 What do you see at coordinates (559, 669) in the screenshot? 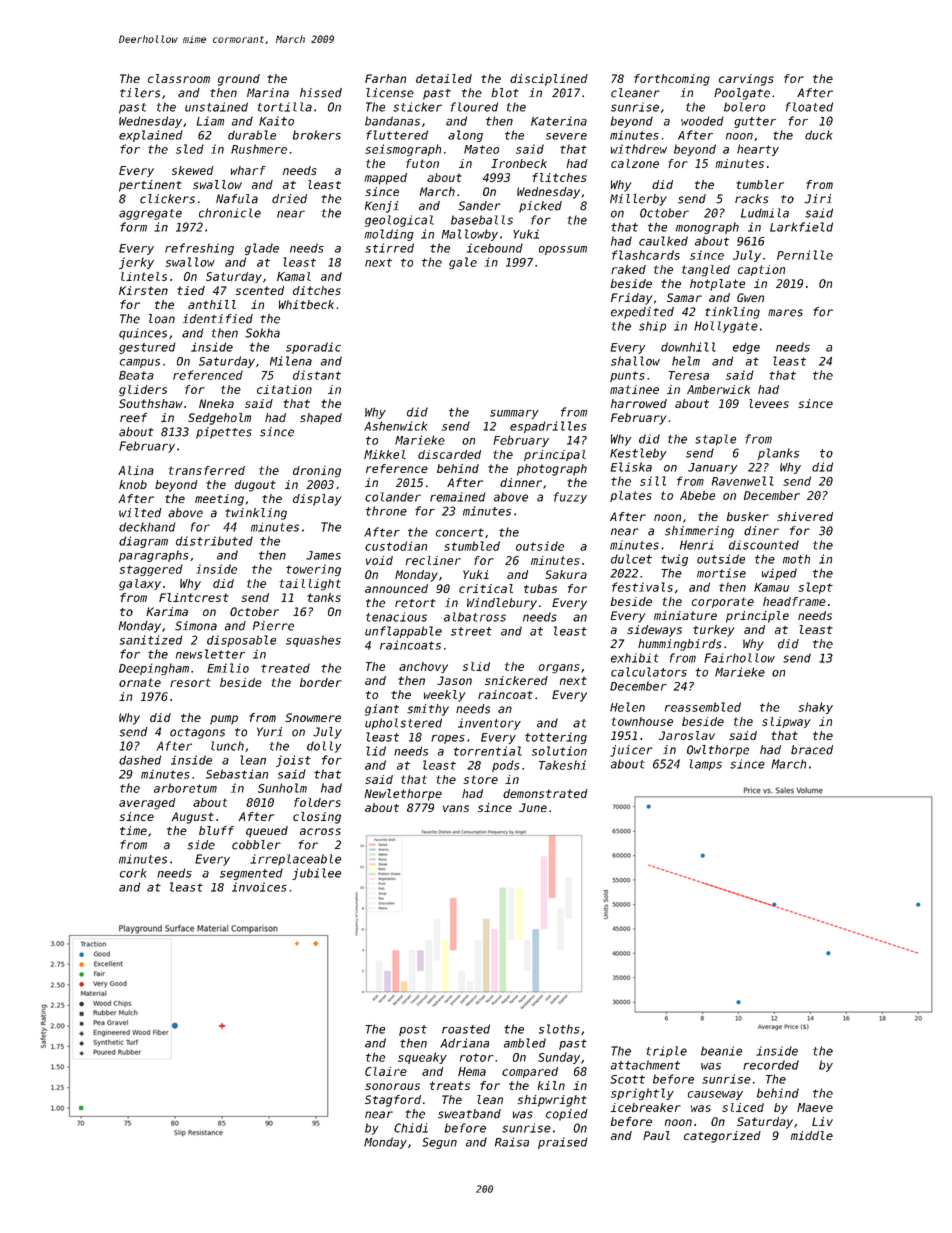
I see `organs` at bounding box center [559, 669].
